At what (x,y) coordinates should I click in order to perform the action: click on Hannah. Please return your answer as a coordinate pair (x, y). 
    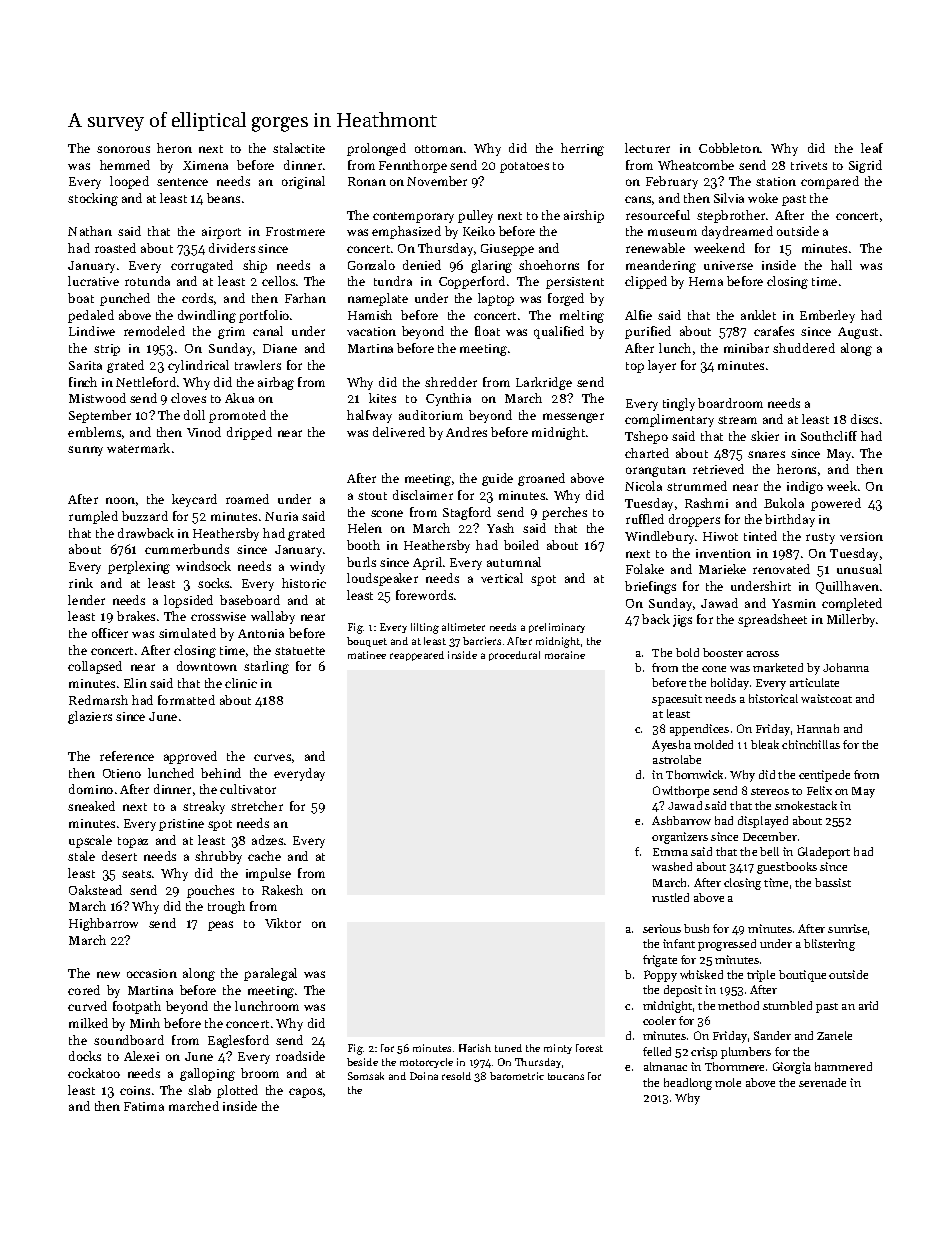
    Looking at the image, I should click on (818, 728).
